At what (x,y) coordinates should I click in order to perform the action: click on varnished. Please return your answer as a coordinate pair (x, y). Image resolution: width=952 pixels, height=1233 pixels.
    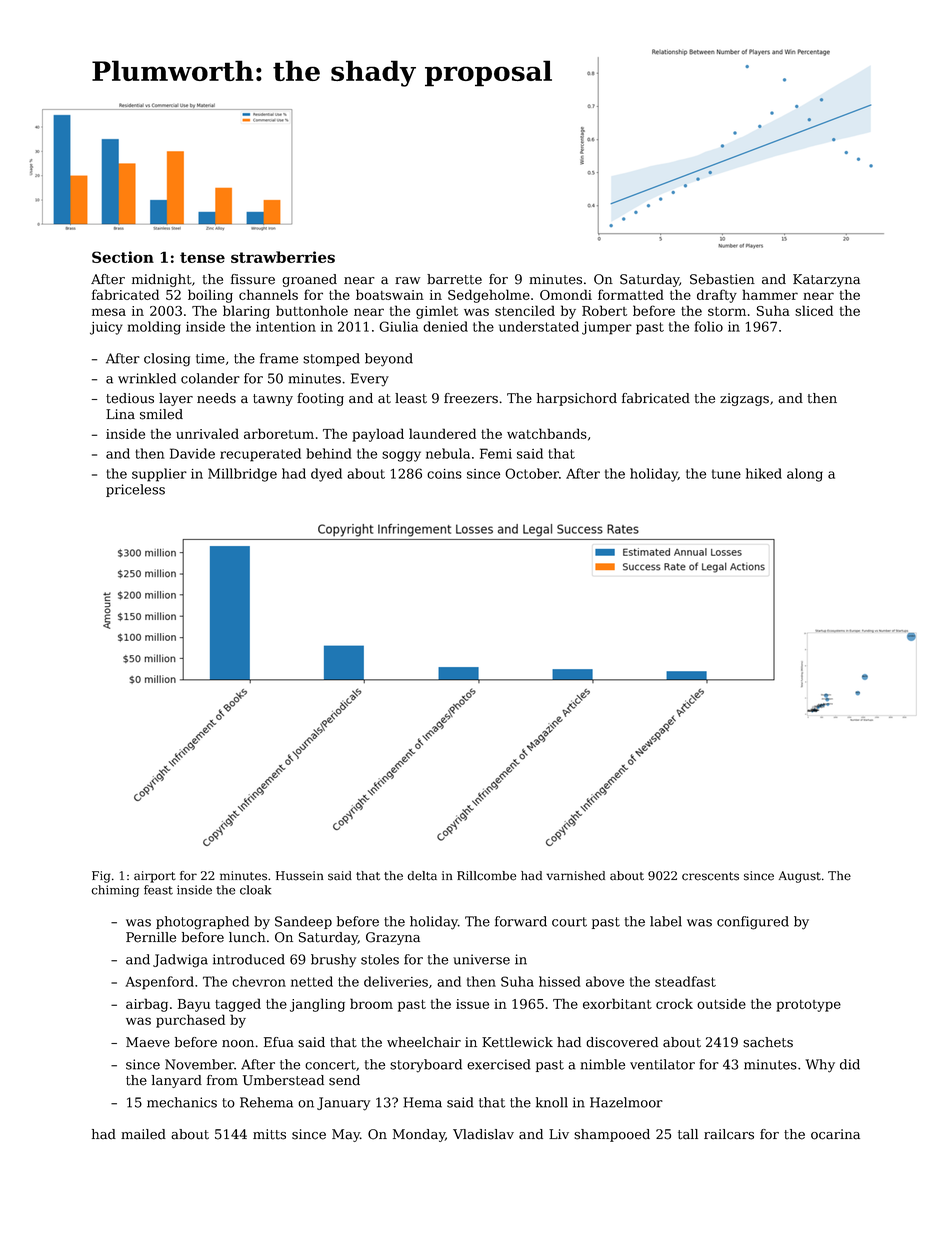
    Looking at the image, I should click on (575, 876).
